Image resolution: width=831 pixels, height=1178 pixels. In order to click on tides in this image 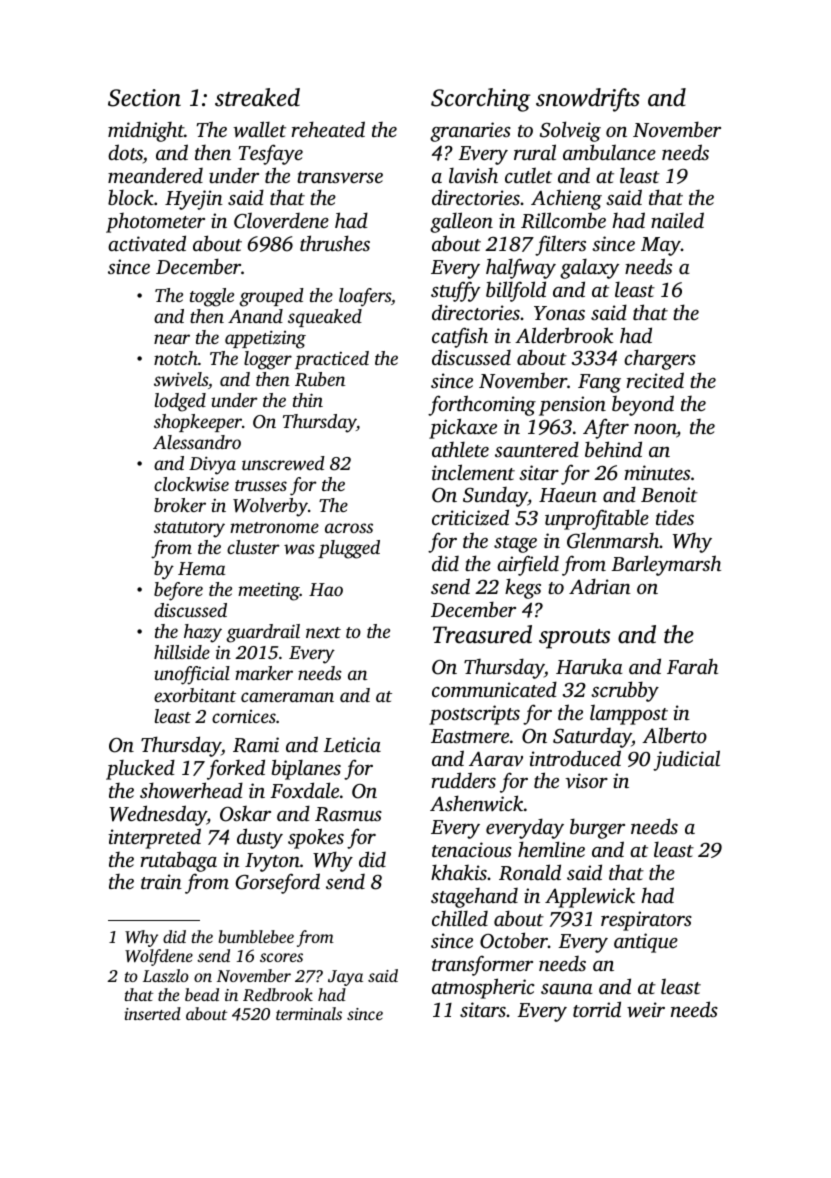, I will do `click(675, 517)`.
